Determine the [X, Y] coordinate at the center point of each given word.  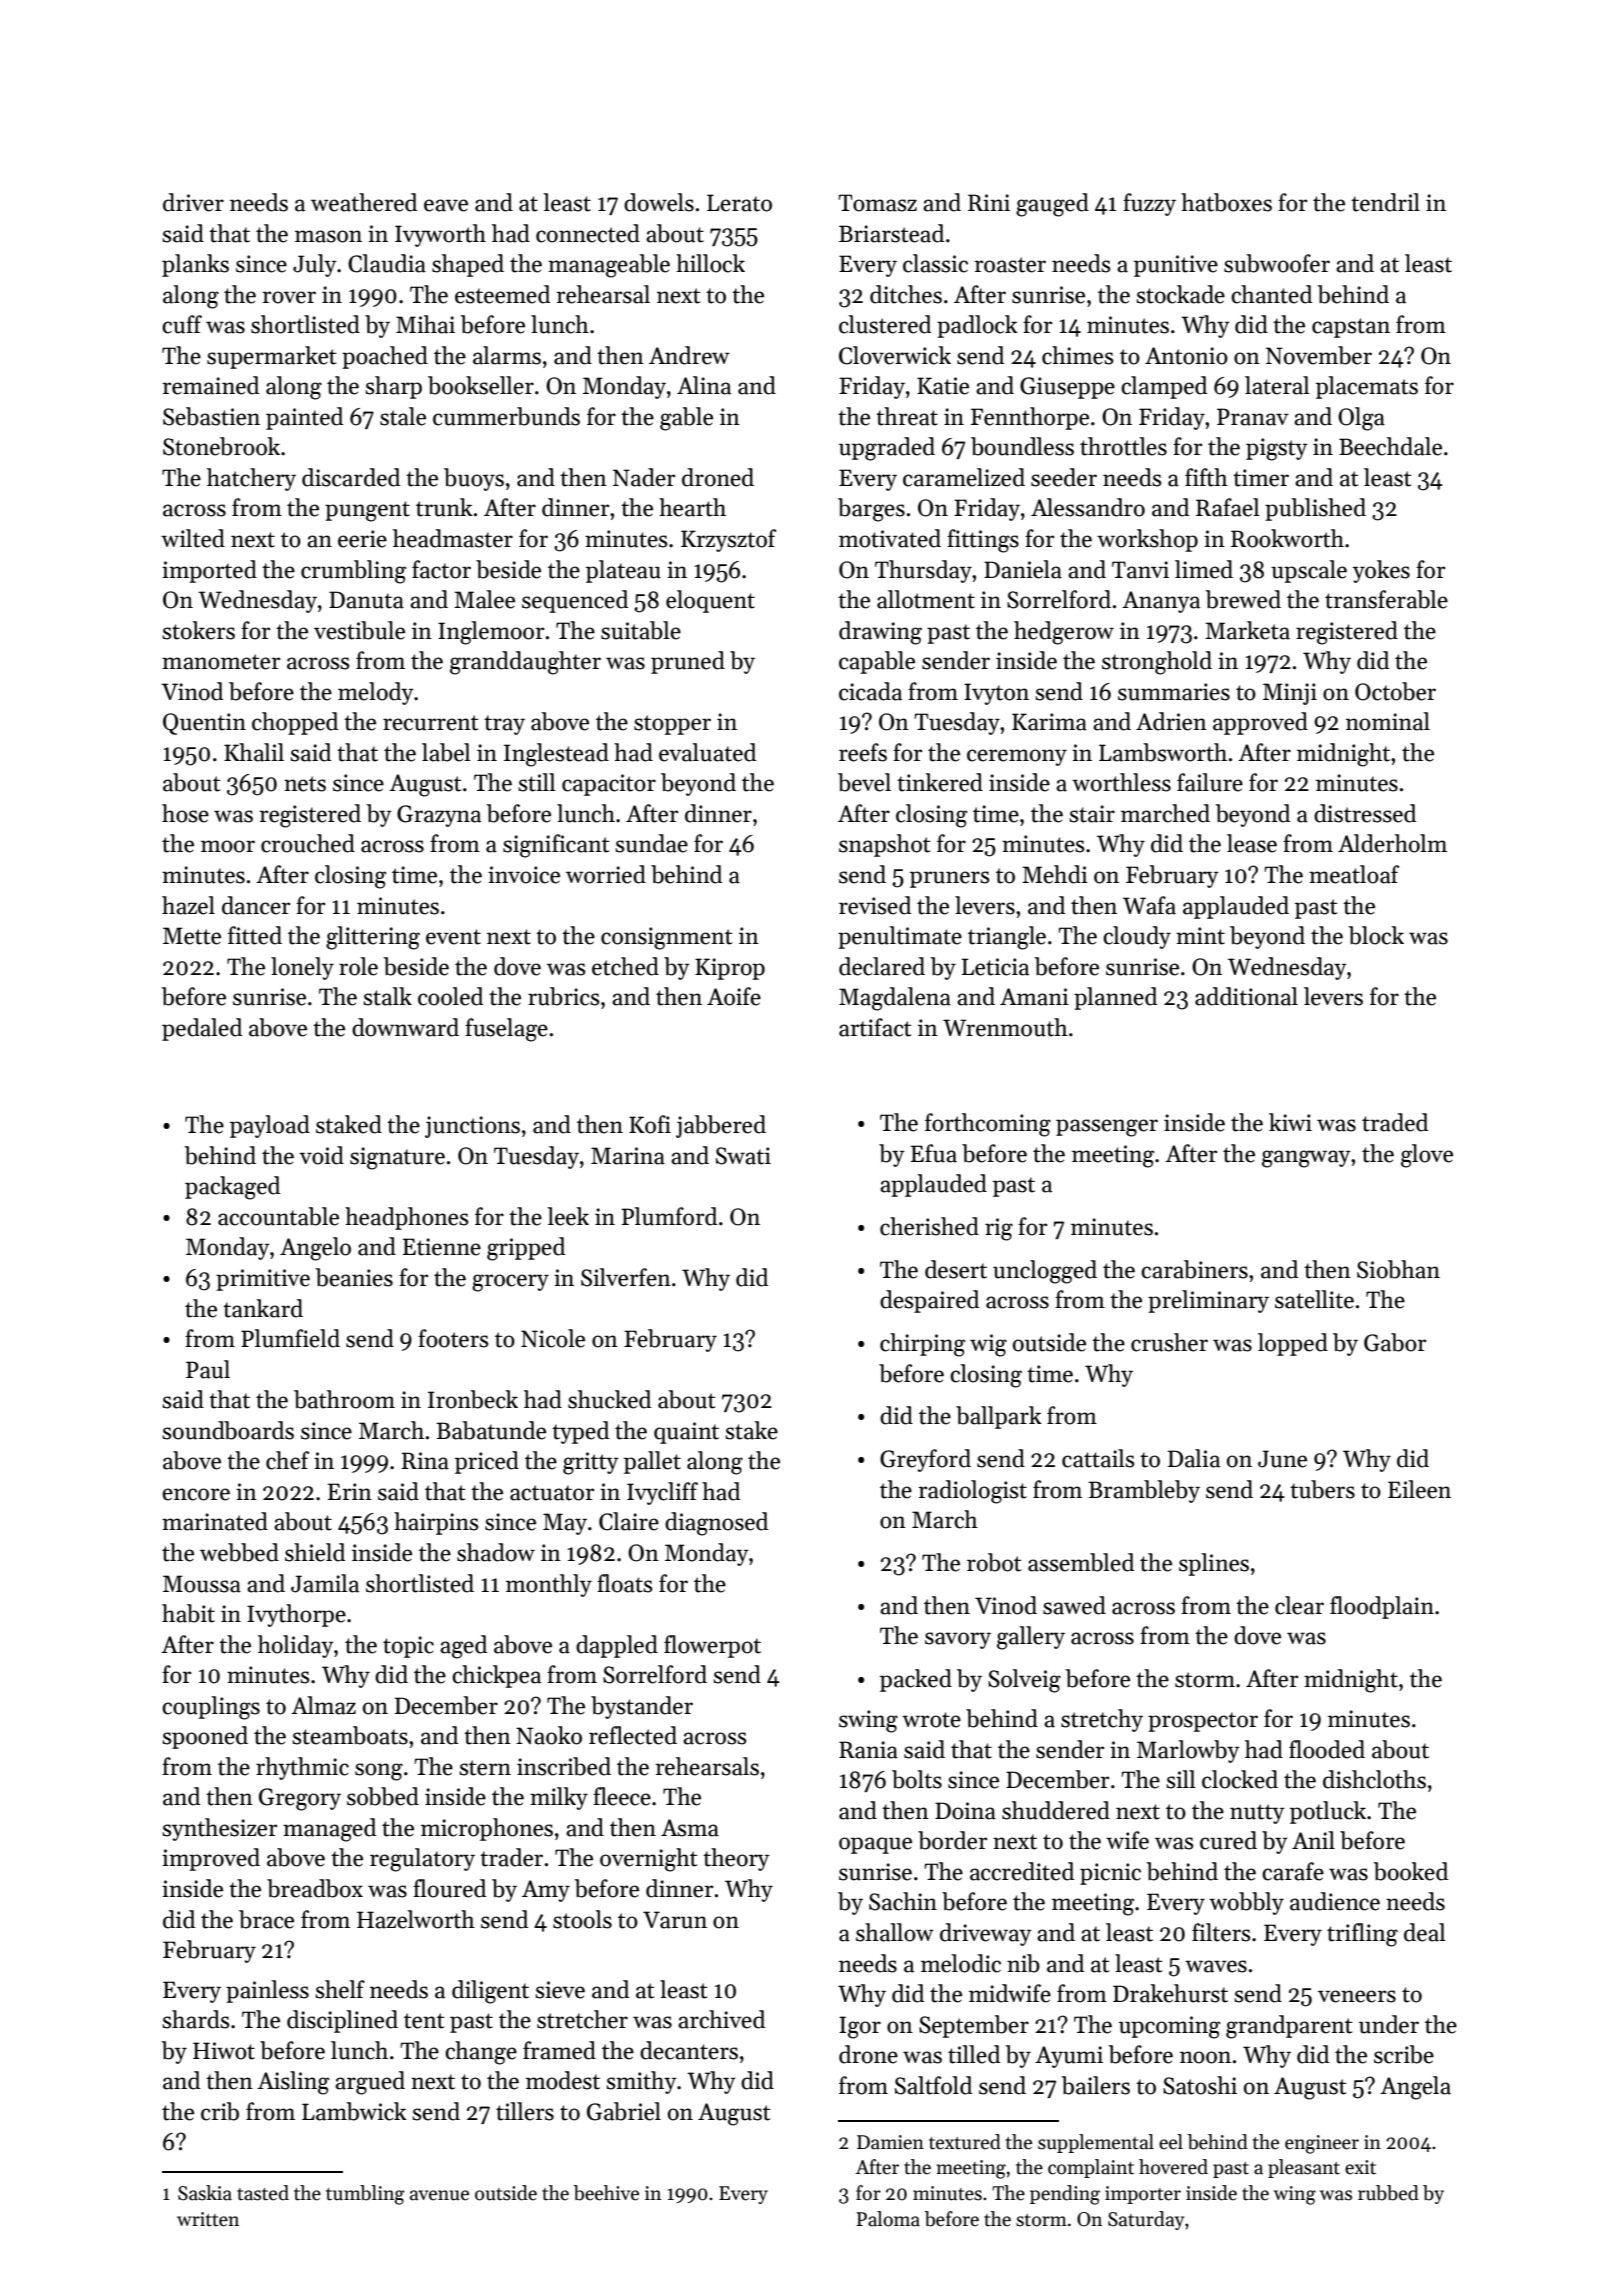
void [321, 1155]
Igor [860, 2027]
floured [449, 1888]
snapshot [885, 845]
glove [1427, 1156]
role [358, 966]
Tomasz [877, 203]
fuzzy [1149, 204]
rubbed [1388, 2193]
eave [446, 205]
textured [965, 2142]
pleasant [1304, 2168]
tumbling [365, 2195]
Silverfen [626, 1277]
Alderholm [1392, 843]
